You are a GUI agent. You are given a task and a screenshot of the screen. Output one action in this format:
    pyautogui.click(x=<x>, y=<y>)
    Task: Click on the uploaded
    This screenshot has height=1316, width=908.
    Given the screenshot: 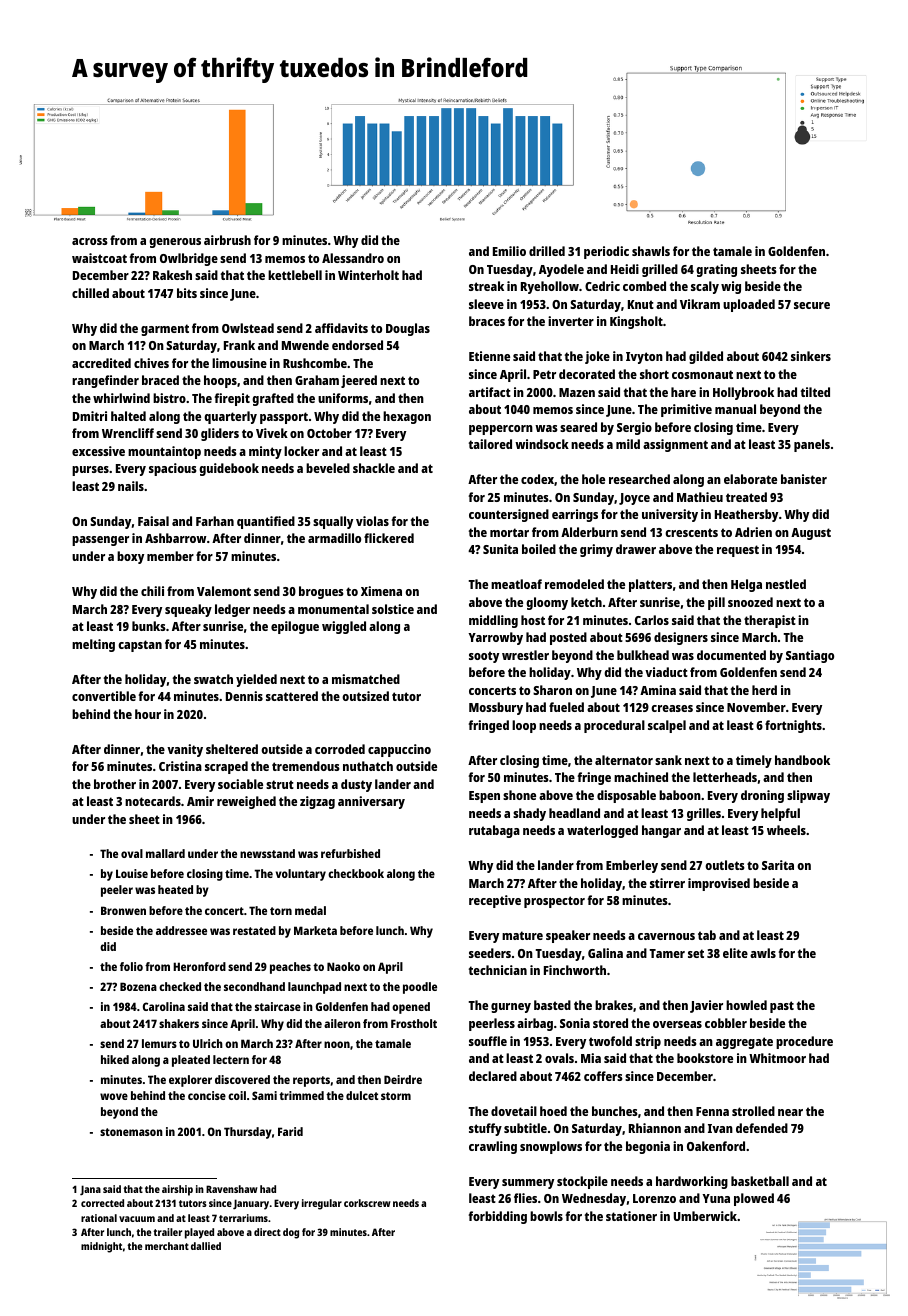 What is the action you would take?
    pyautogui.click(x=749, y=305)
